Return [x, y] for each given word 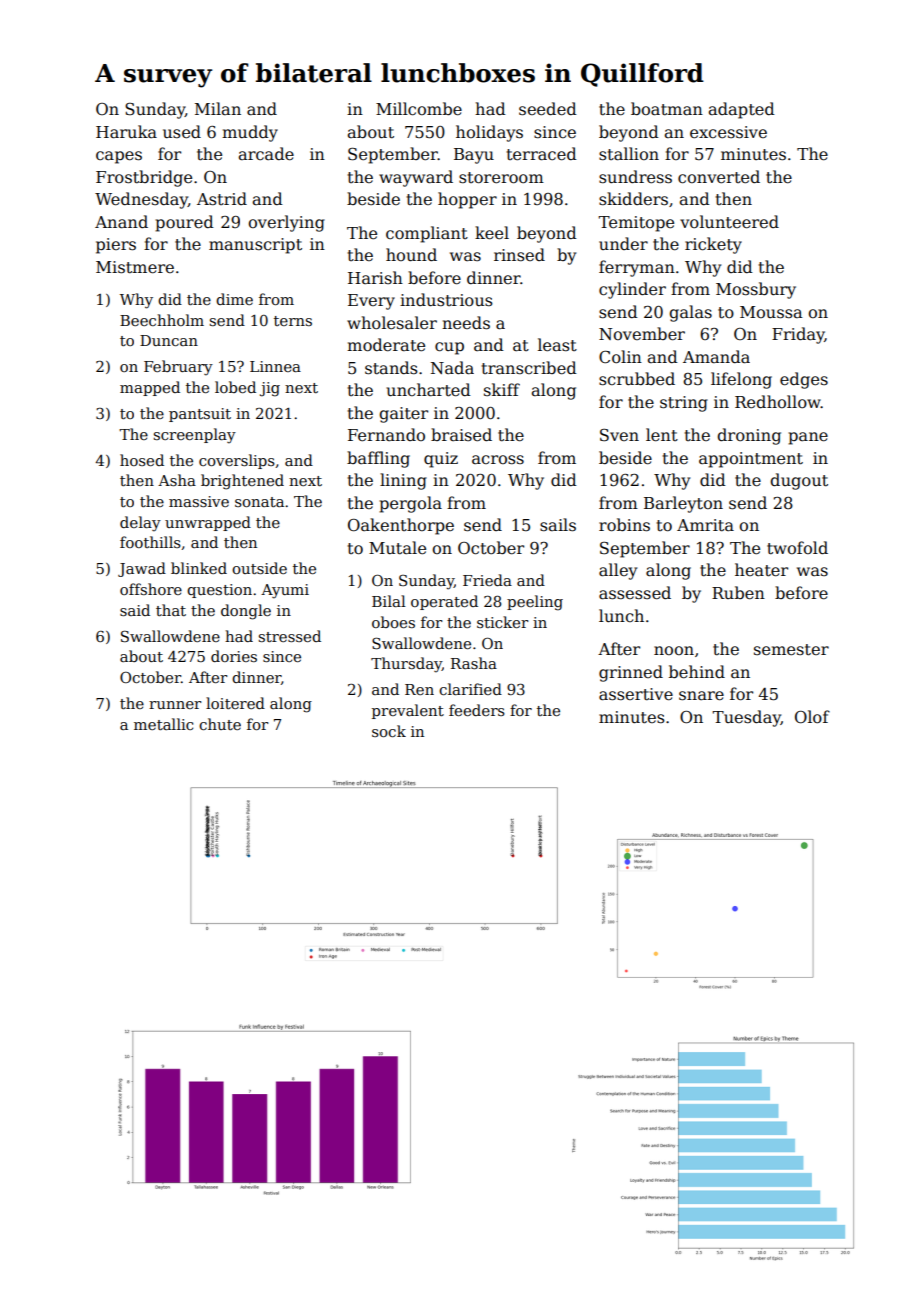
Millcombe [419, 109]
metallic [163, 724]
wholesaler [392, 323]
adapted [741, 110]
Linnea [275, 366]
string [684, 404]
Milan [218, 108]
